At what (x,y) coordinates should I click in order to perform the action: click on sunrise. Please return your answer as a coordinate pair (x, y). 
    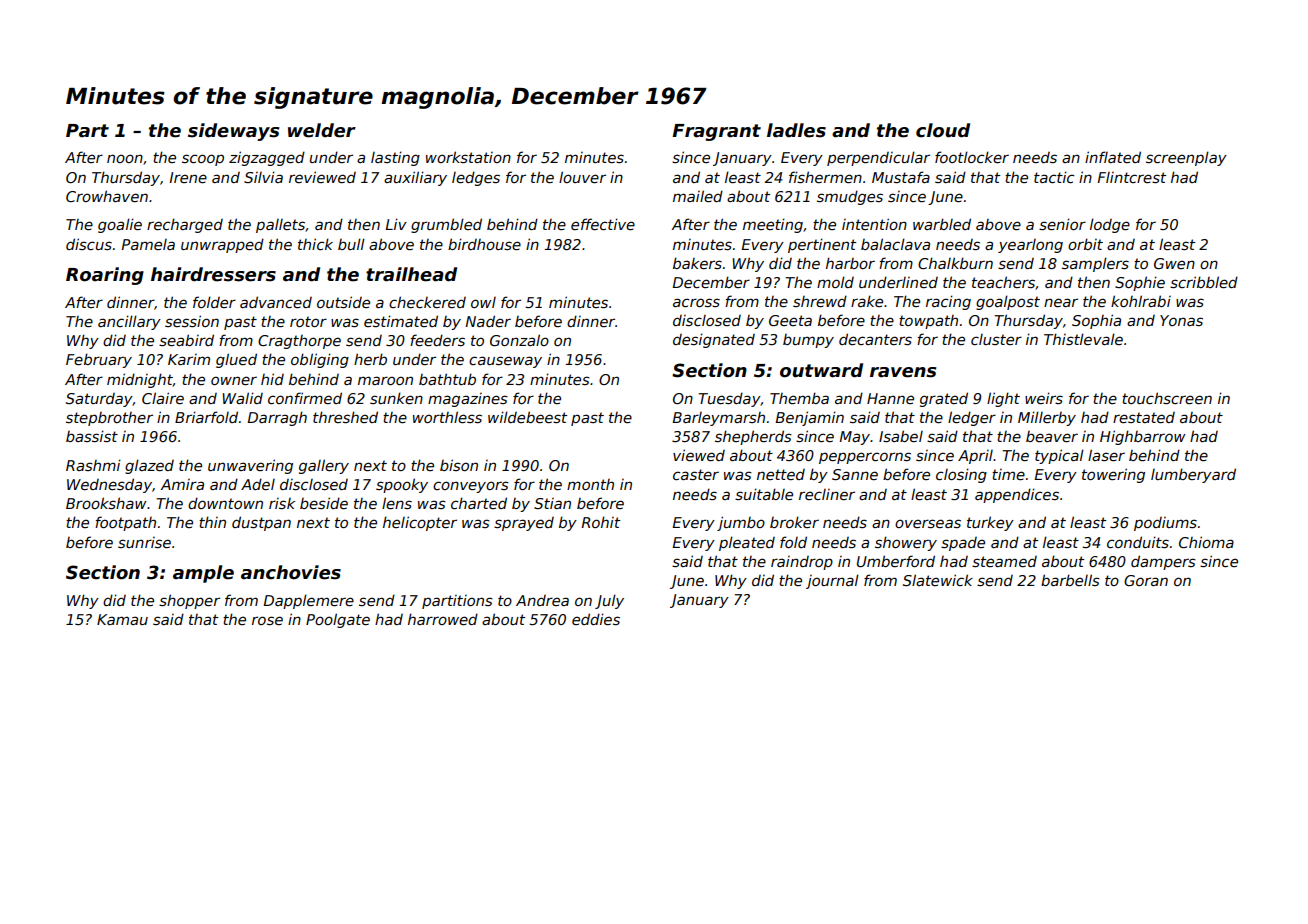
    Looking at the image, I should click on (144, 542).
